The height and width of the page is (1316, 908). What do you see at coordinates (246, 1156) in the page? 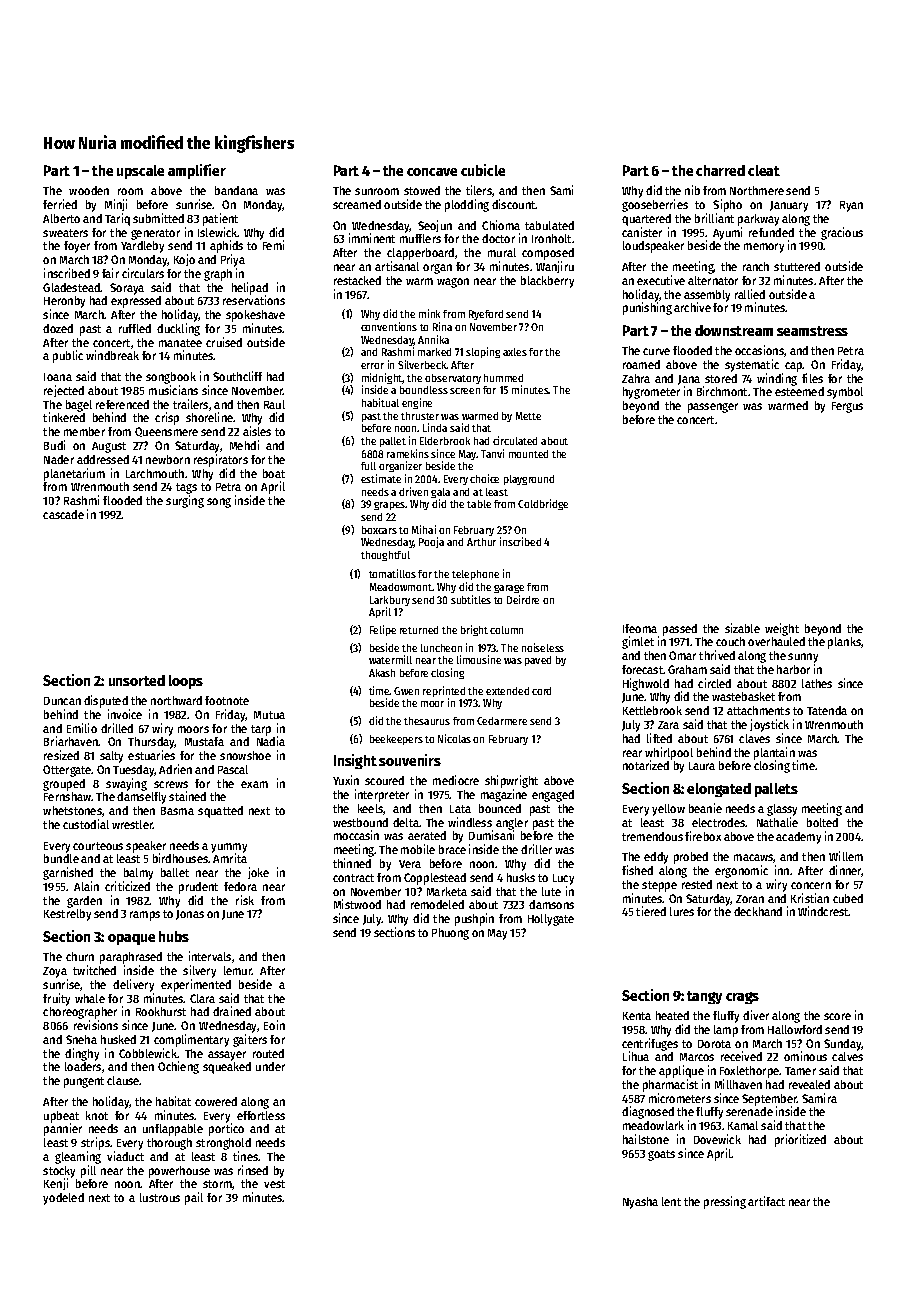
I see `tines` at bounding box center [246, 1156].
